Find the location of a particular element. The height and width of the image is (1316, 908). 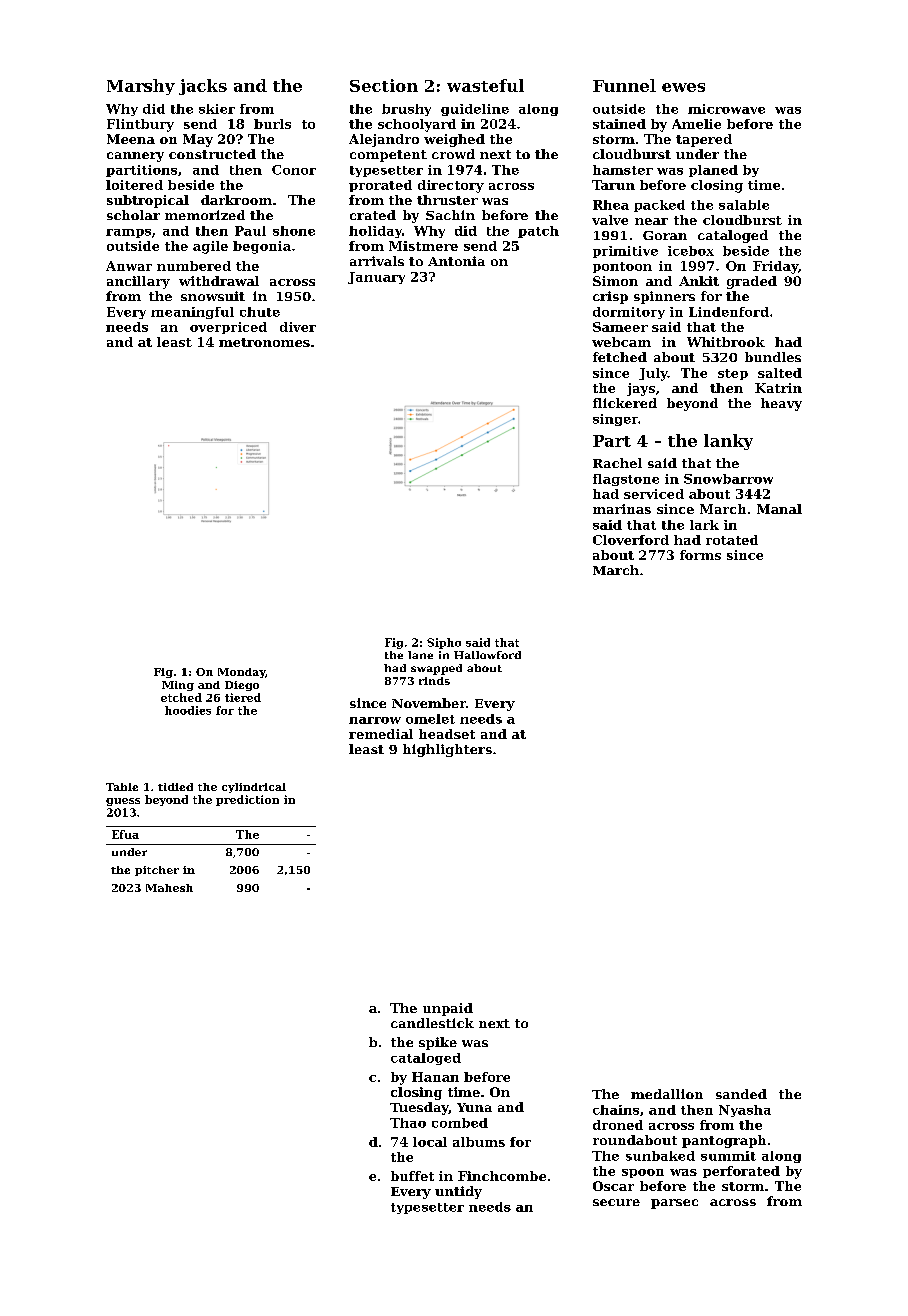

sanded is located at coordinates (741, 1094).
